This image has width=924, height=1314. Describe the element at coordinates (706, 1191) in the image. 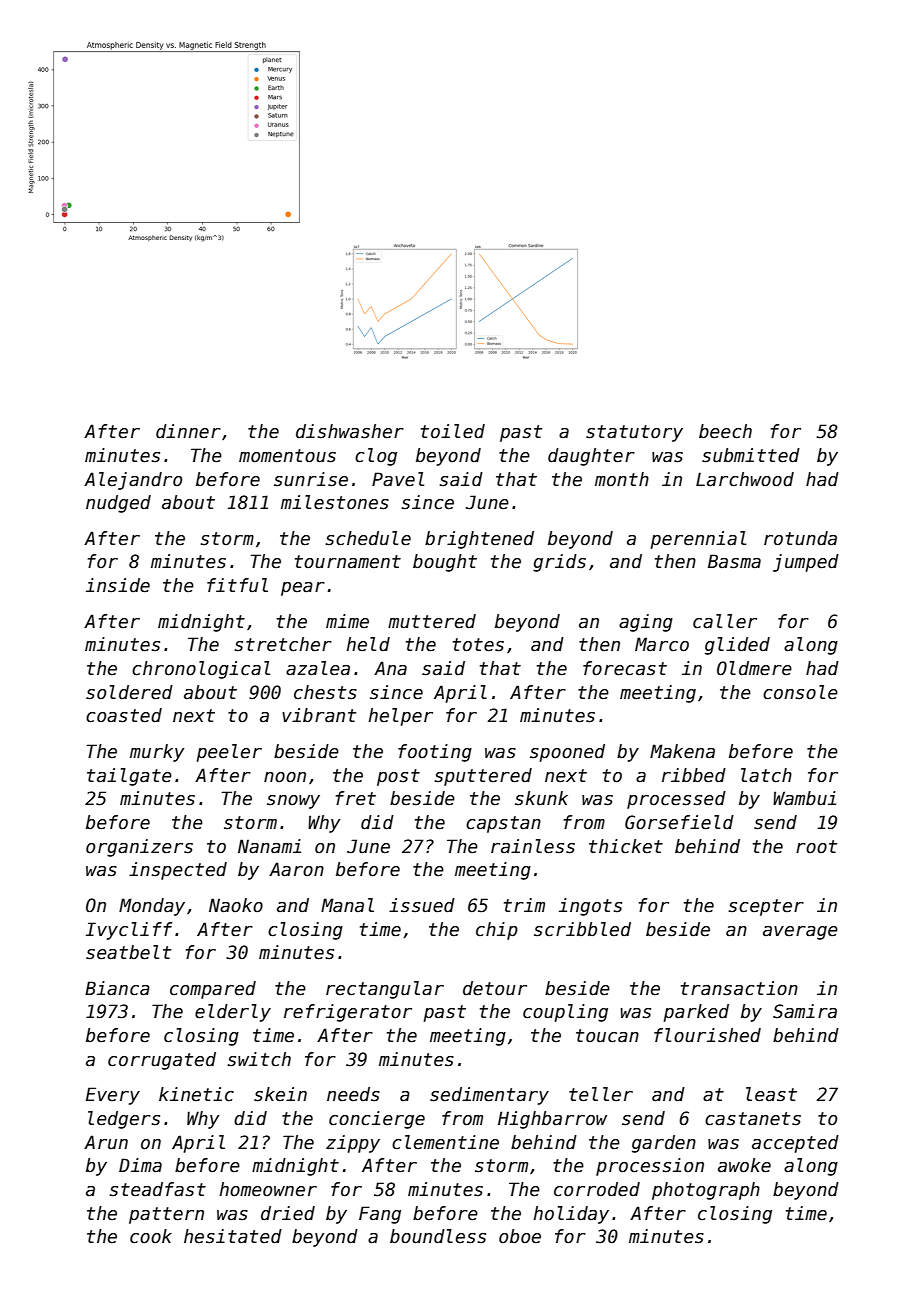

I see `photograph` at that location.
